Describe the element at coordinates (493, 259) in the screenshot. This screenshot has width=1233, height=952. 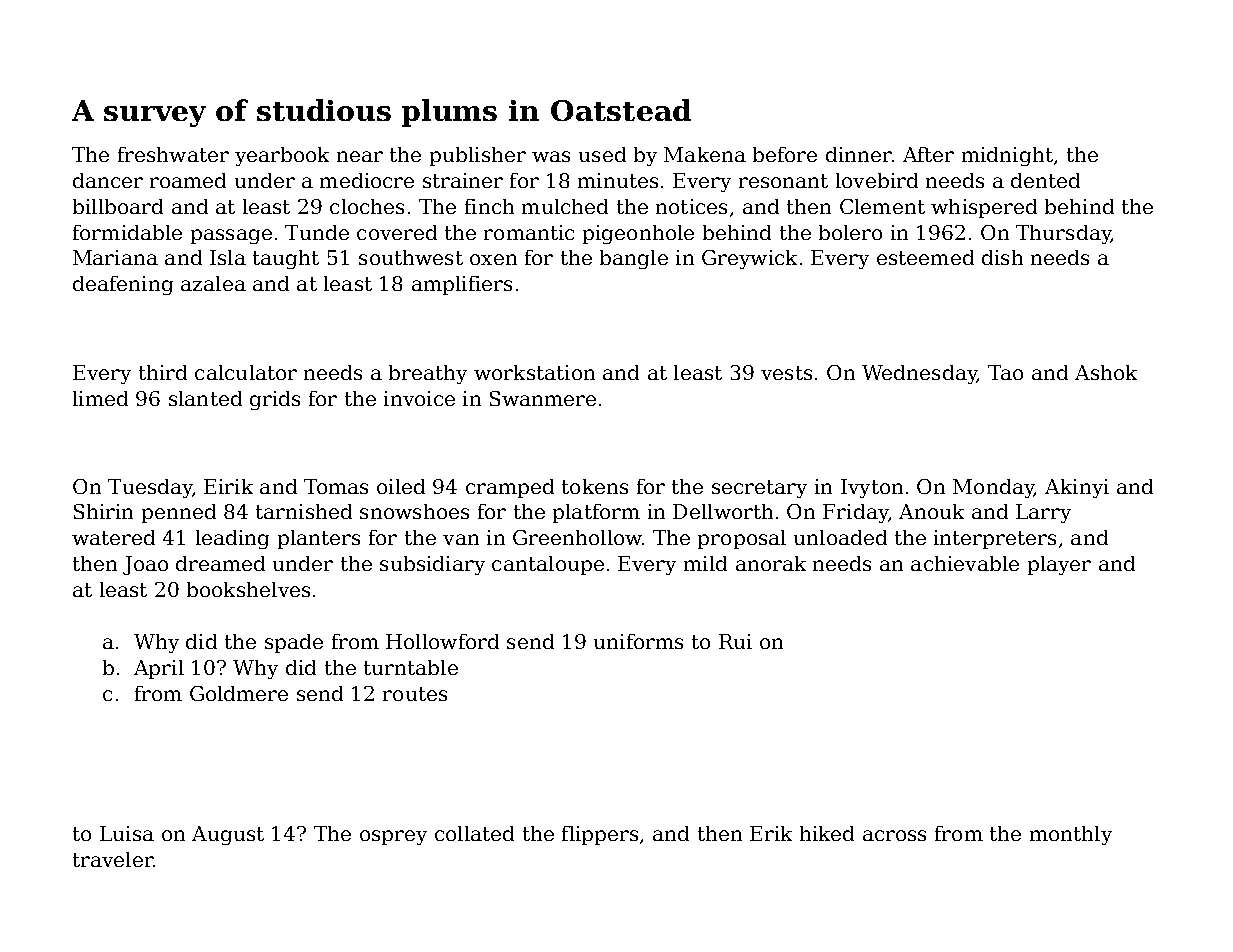
I see `oxen` at that location.
